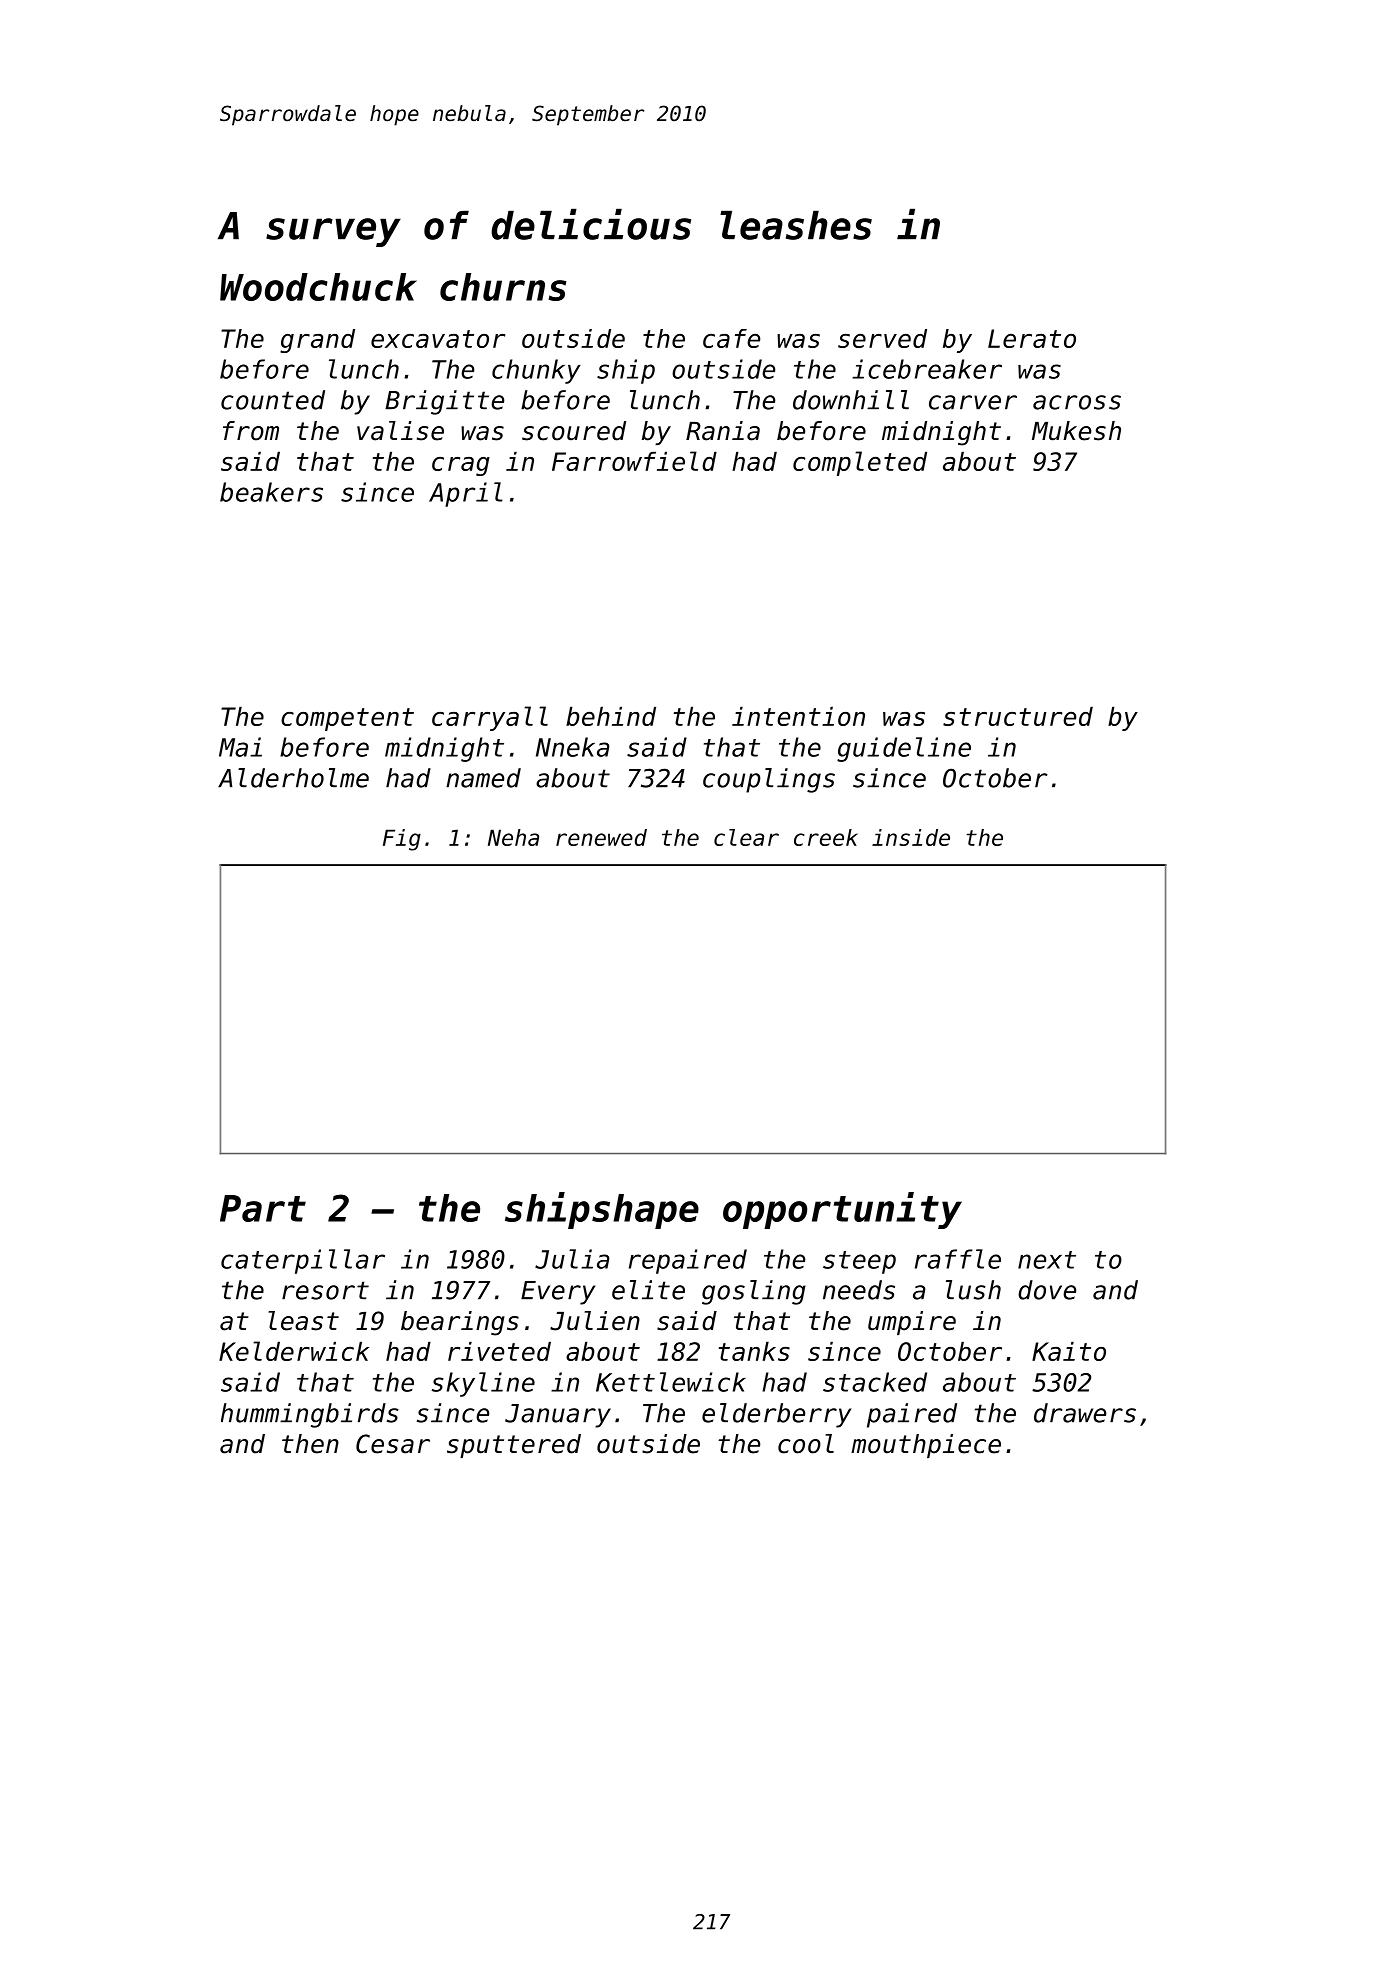 Image resolution: width=1386 pixels, height=1969 pixels. Describe the element at coordinates (927, 369) in the screenshot. I see `icebreaker` at that location.
